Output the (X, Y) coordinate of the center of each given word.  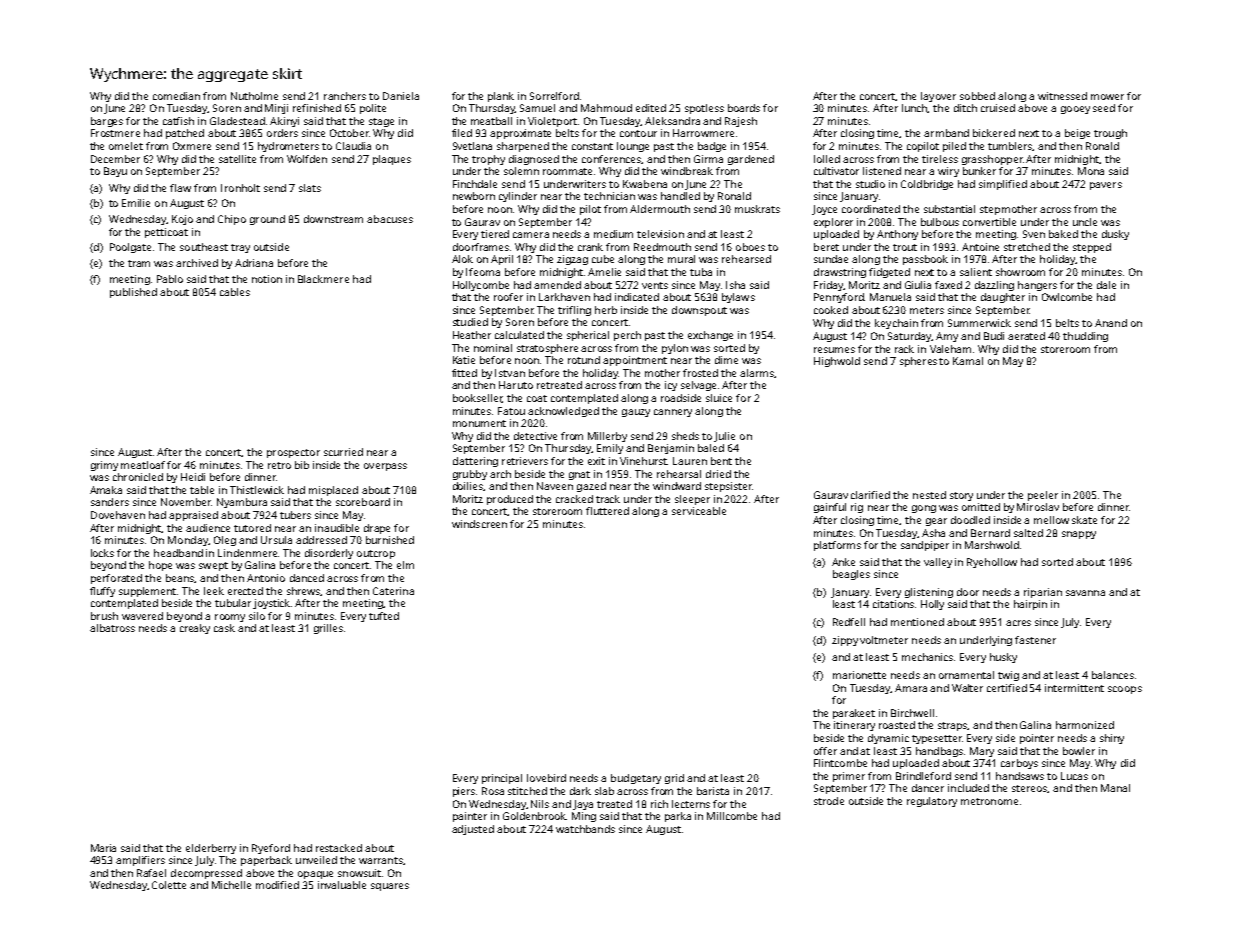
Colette (169, 885)
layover (938, 97)
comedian (176, 96)
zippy (845, 641)
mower (1107, 97)
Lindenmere (247, 553)
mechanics (927, 657)
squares (390, 887)
